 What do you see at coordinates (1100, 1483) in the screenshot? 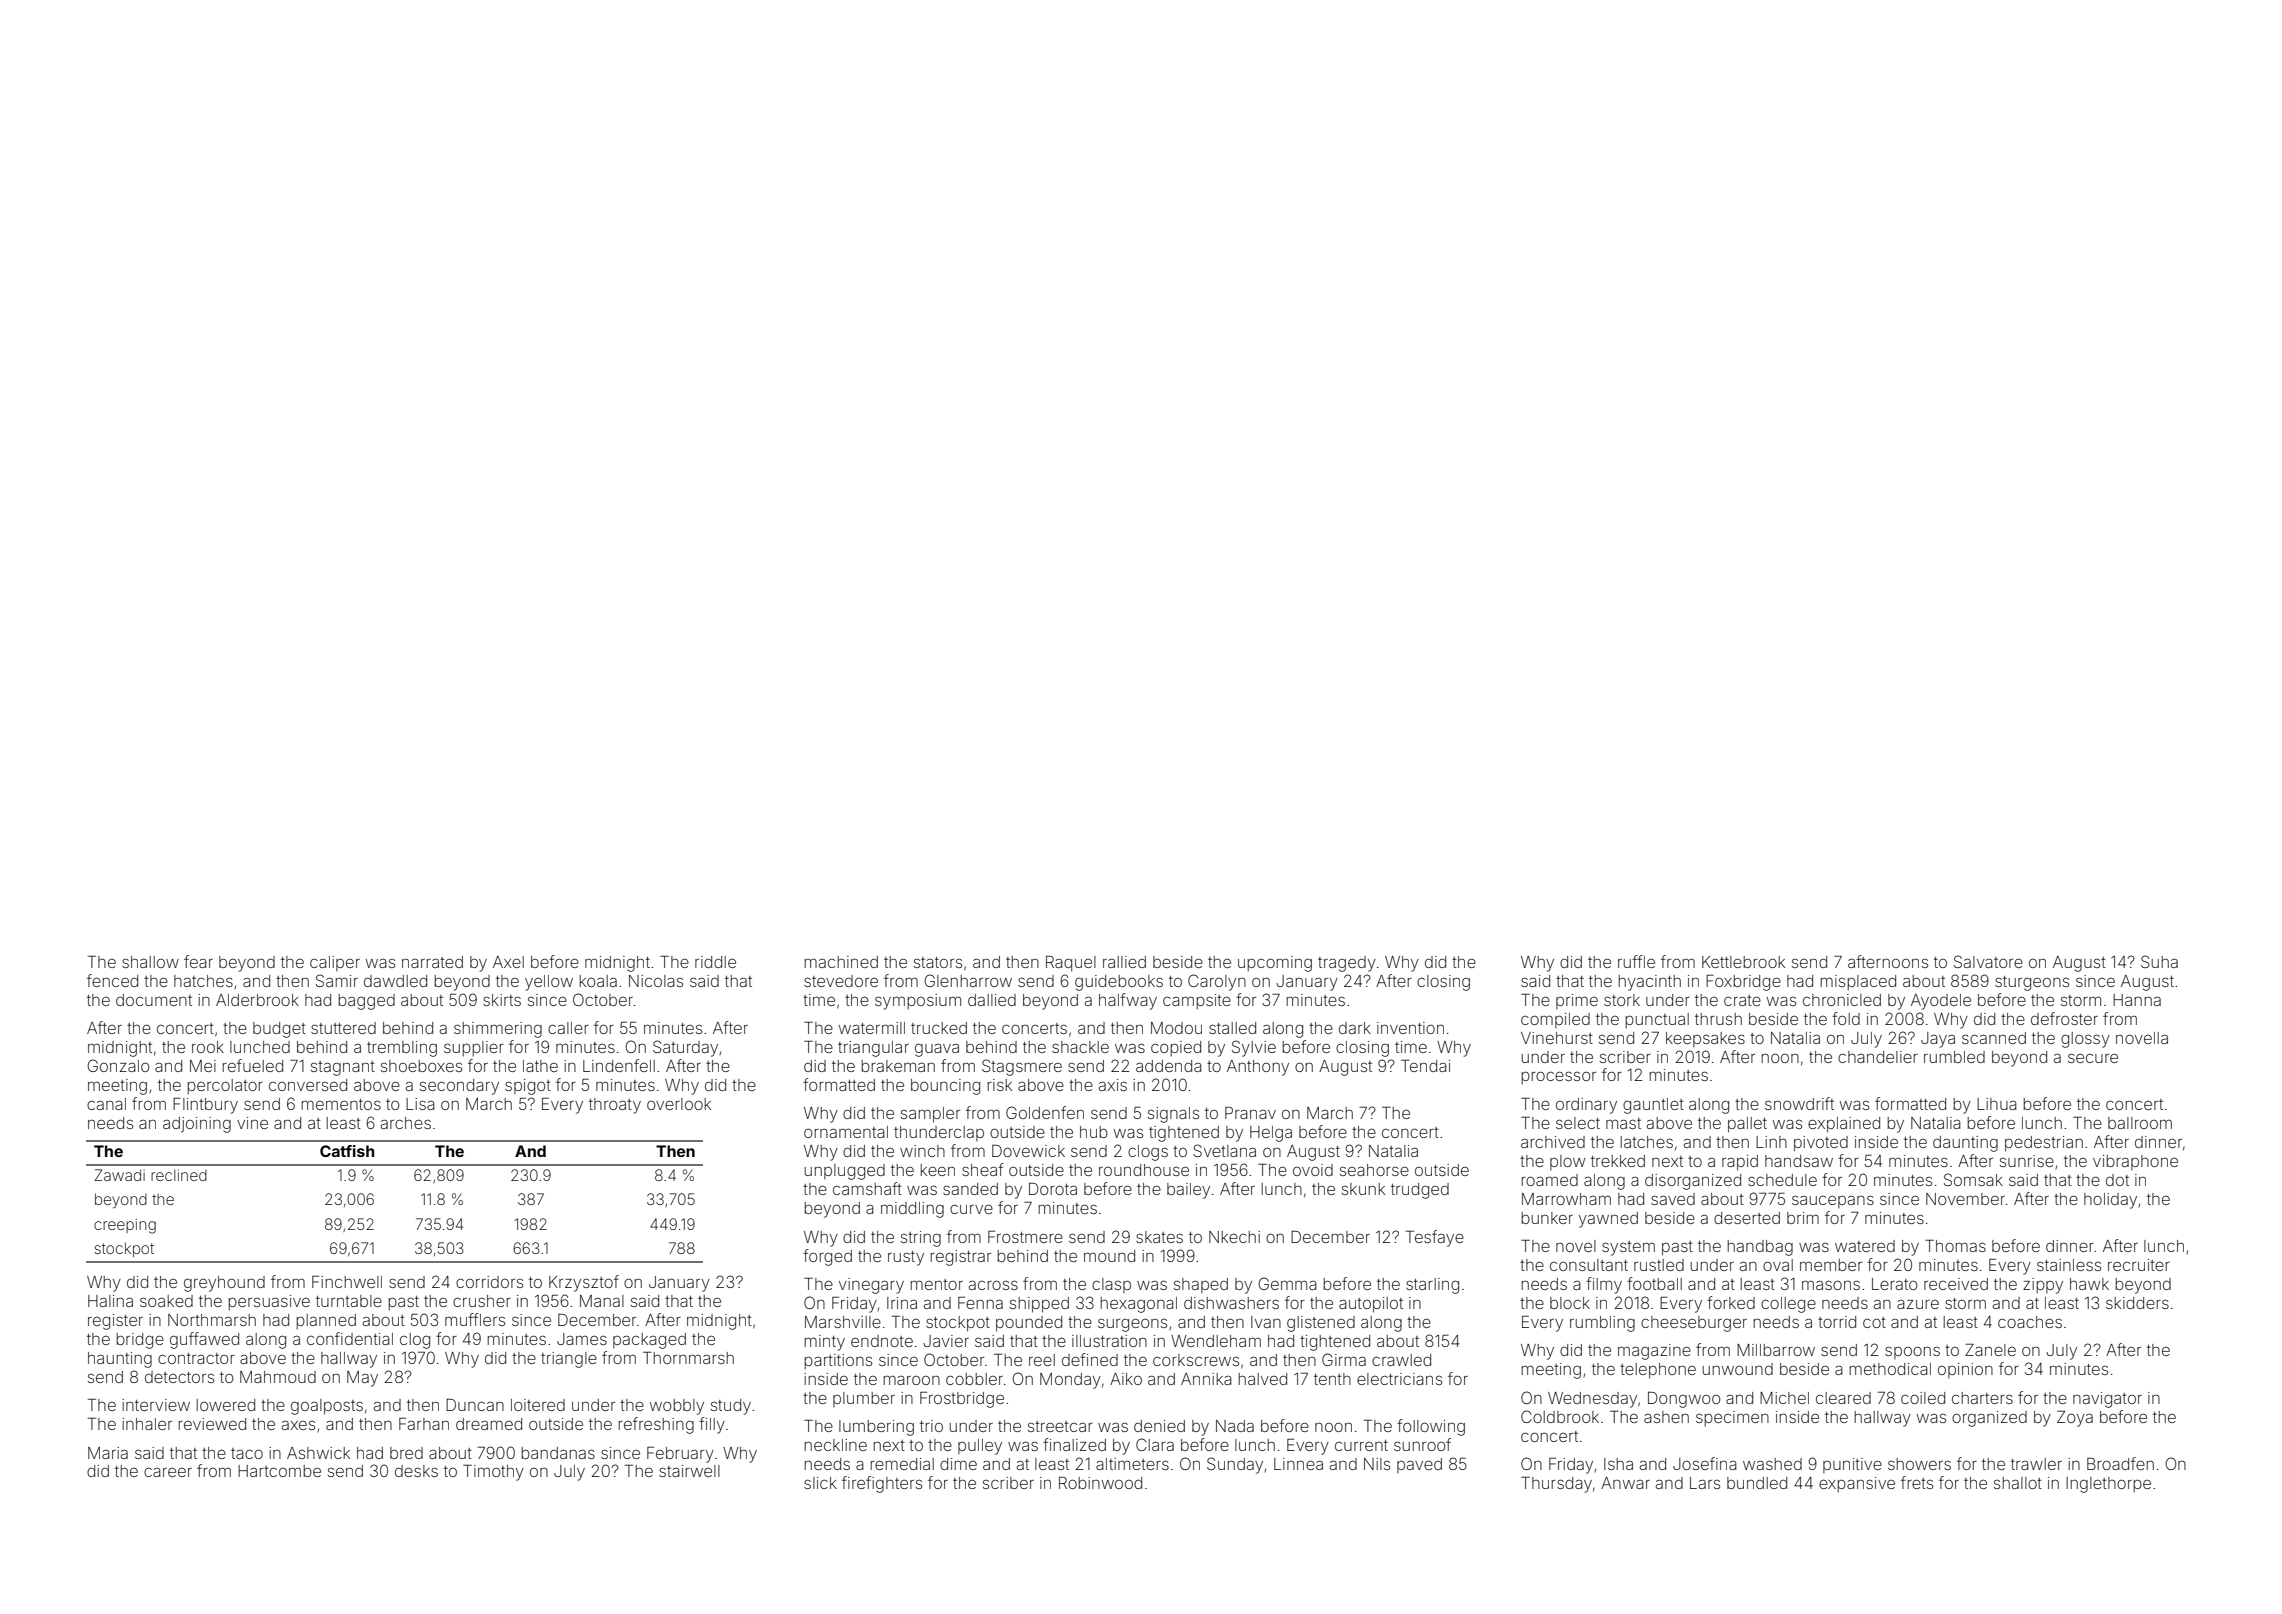
I see `Robinwood` at bounding box center [1100, 1483].
